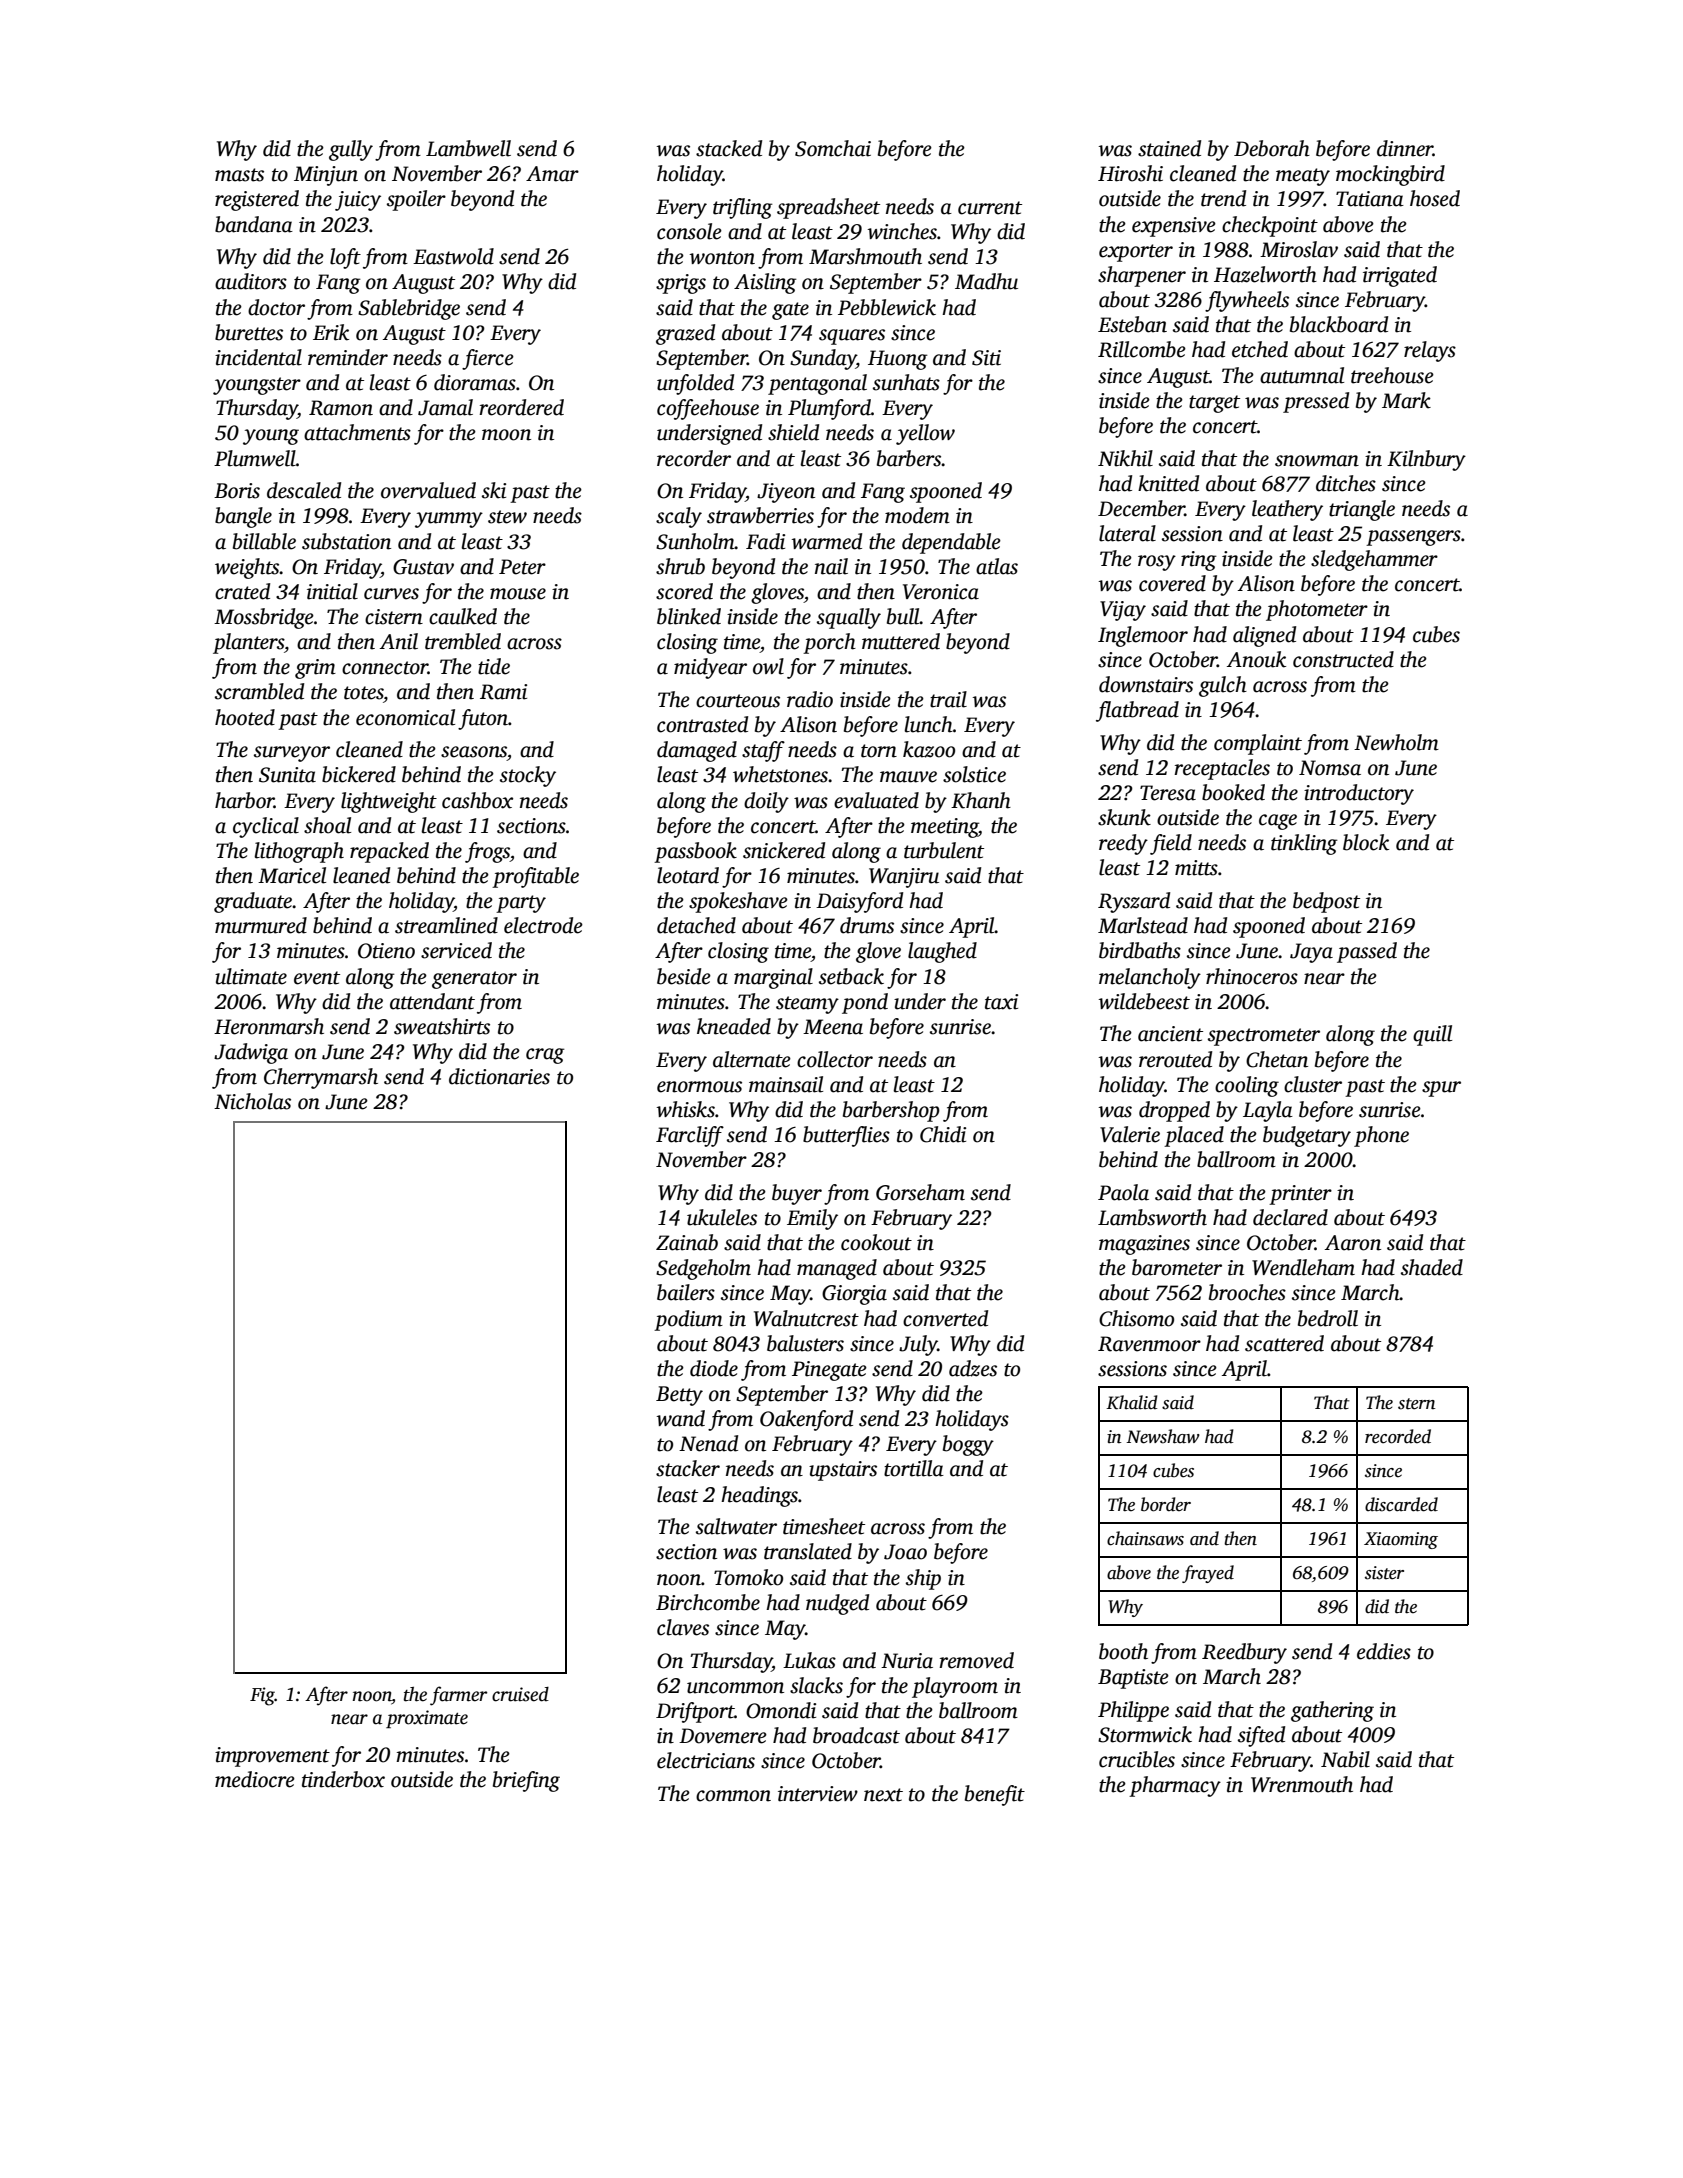 Image resolution: width=1683 pixels, height=2178 pixels. I want to click on rhinoceros, so click(1252, 976).
